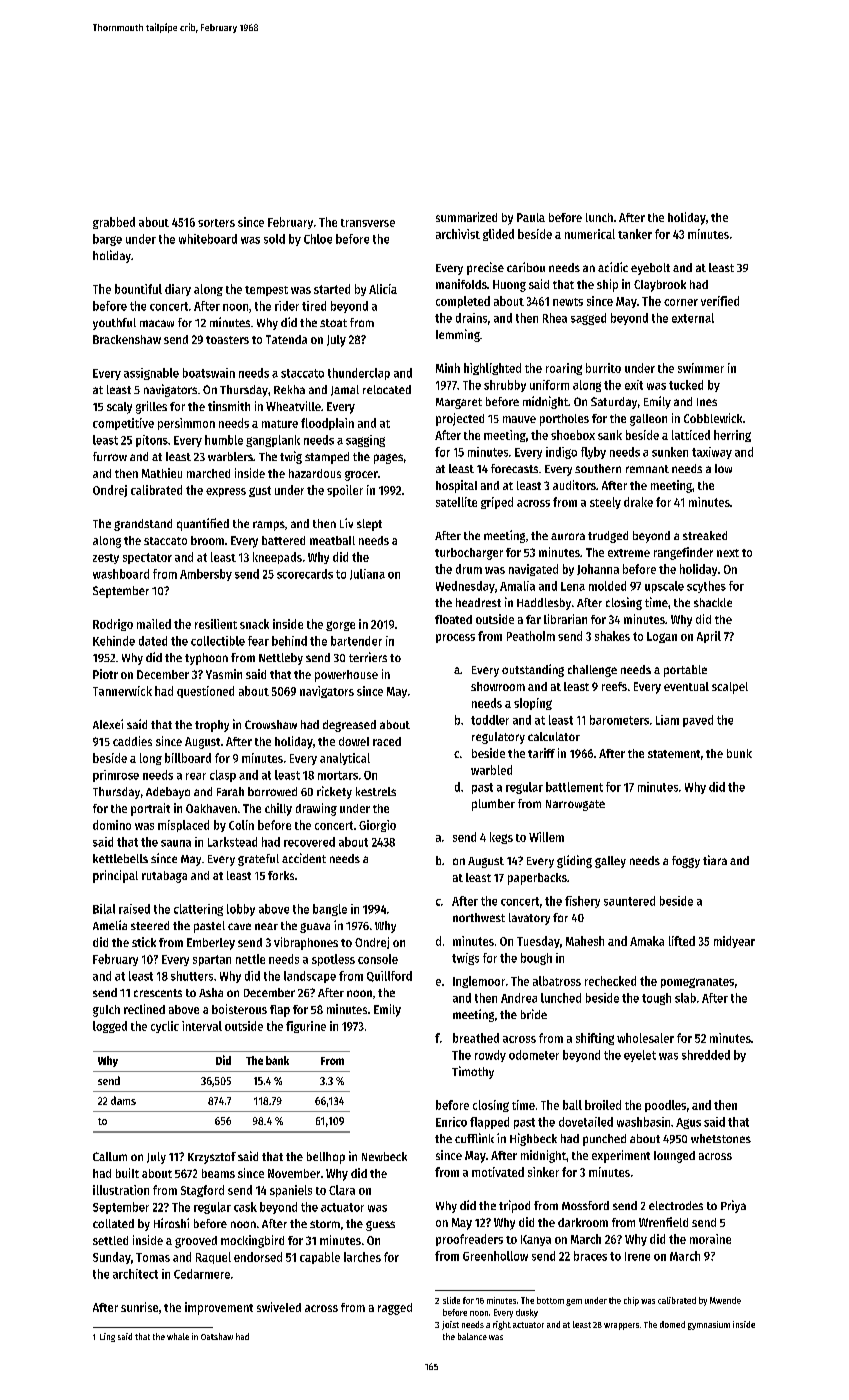 This page has height=1400, width=849. What do you see at coordinates (196, 1242) in the page?
I see `grooved` at bounding box center [196, 1242].
